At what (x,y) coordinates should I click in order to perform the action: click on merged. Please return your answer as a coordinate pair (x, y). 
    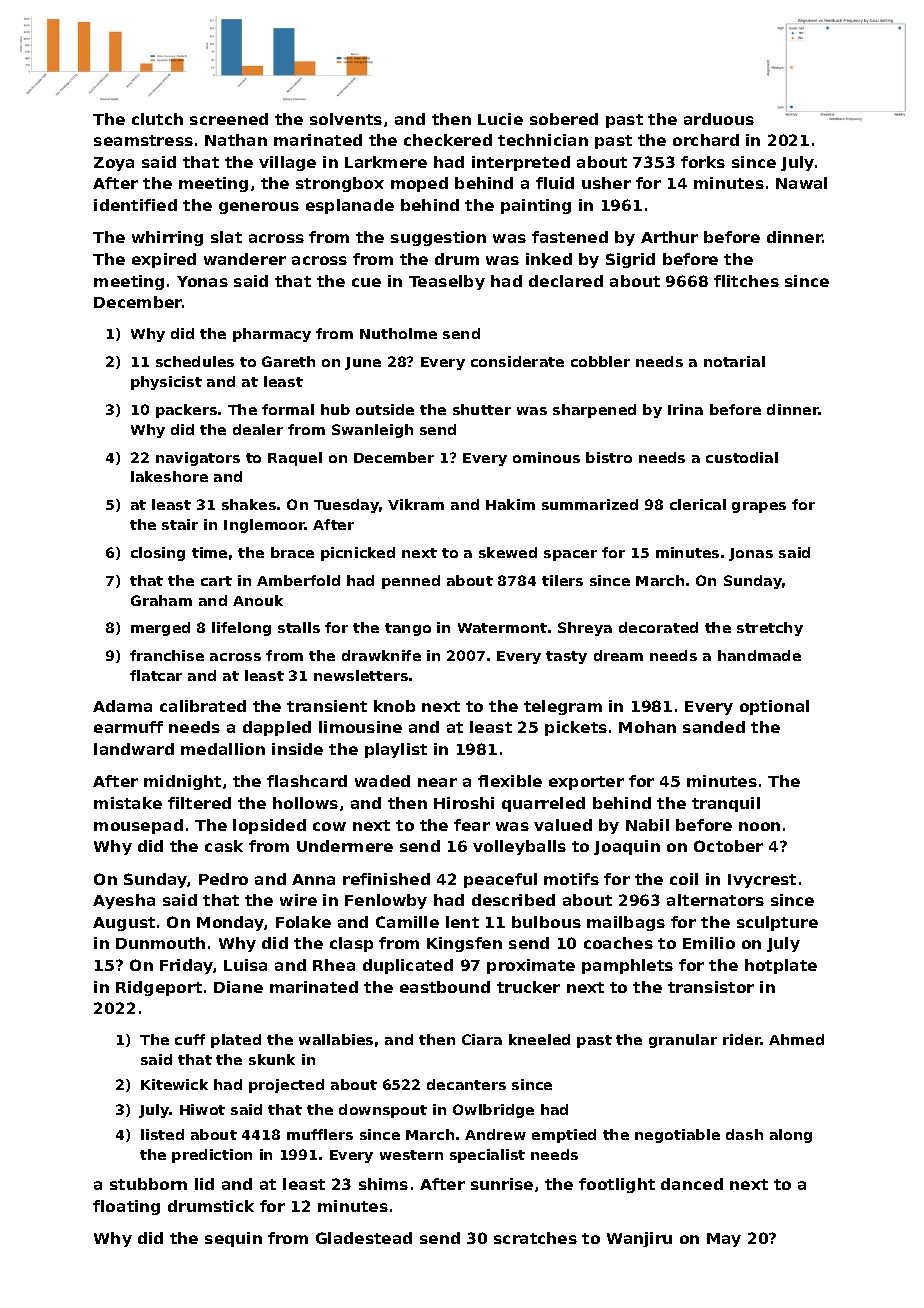
    Looking at the image, I should click on (160, 629).
